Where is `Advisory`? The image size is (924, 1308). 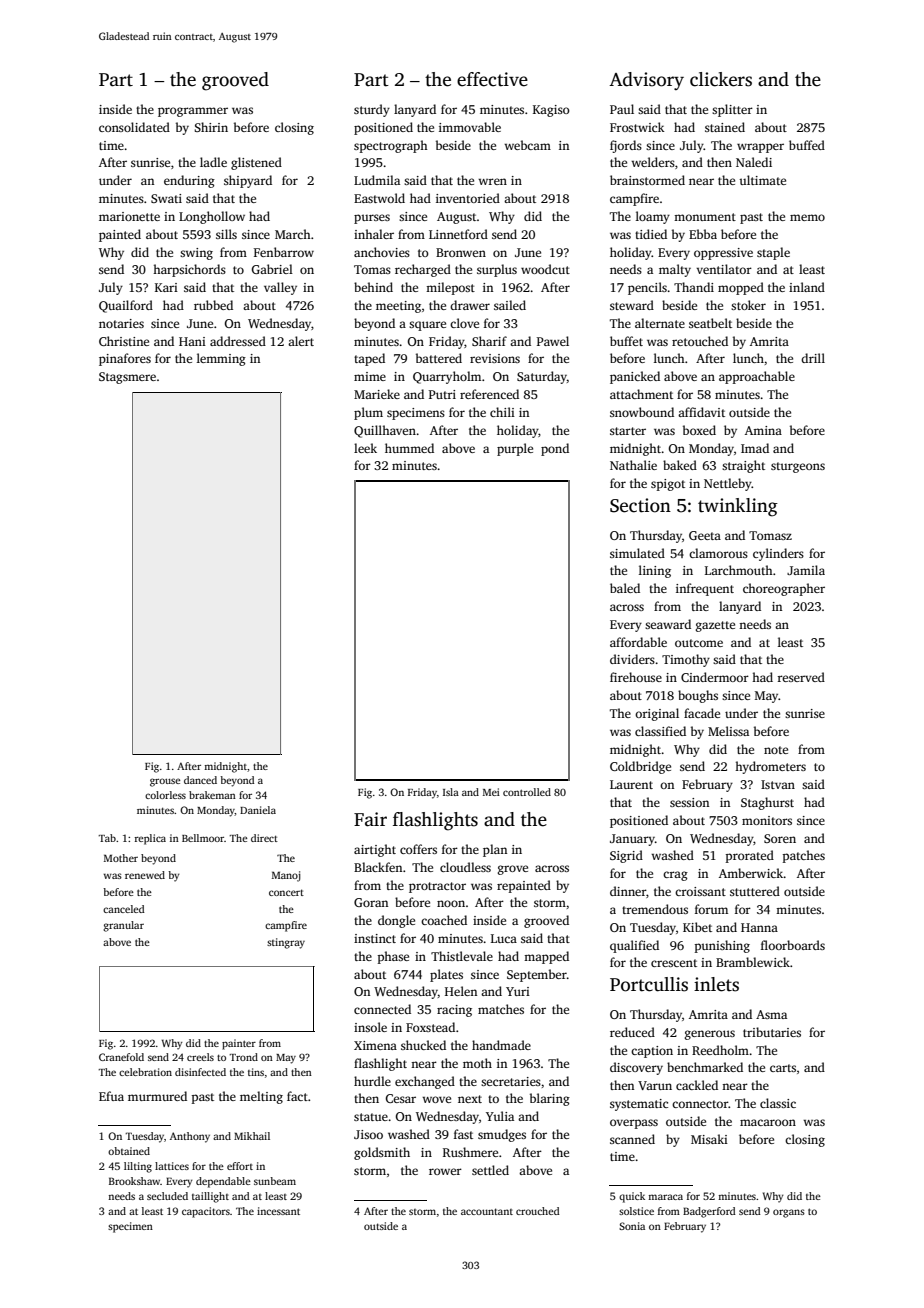 Advisory is located at coordinates (646, 81).
